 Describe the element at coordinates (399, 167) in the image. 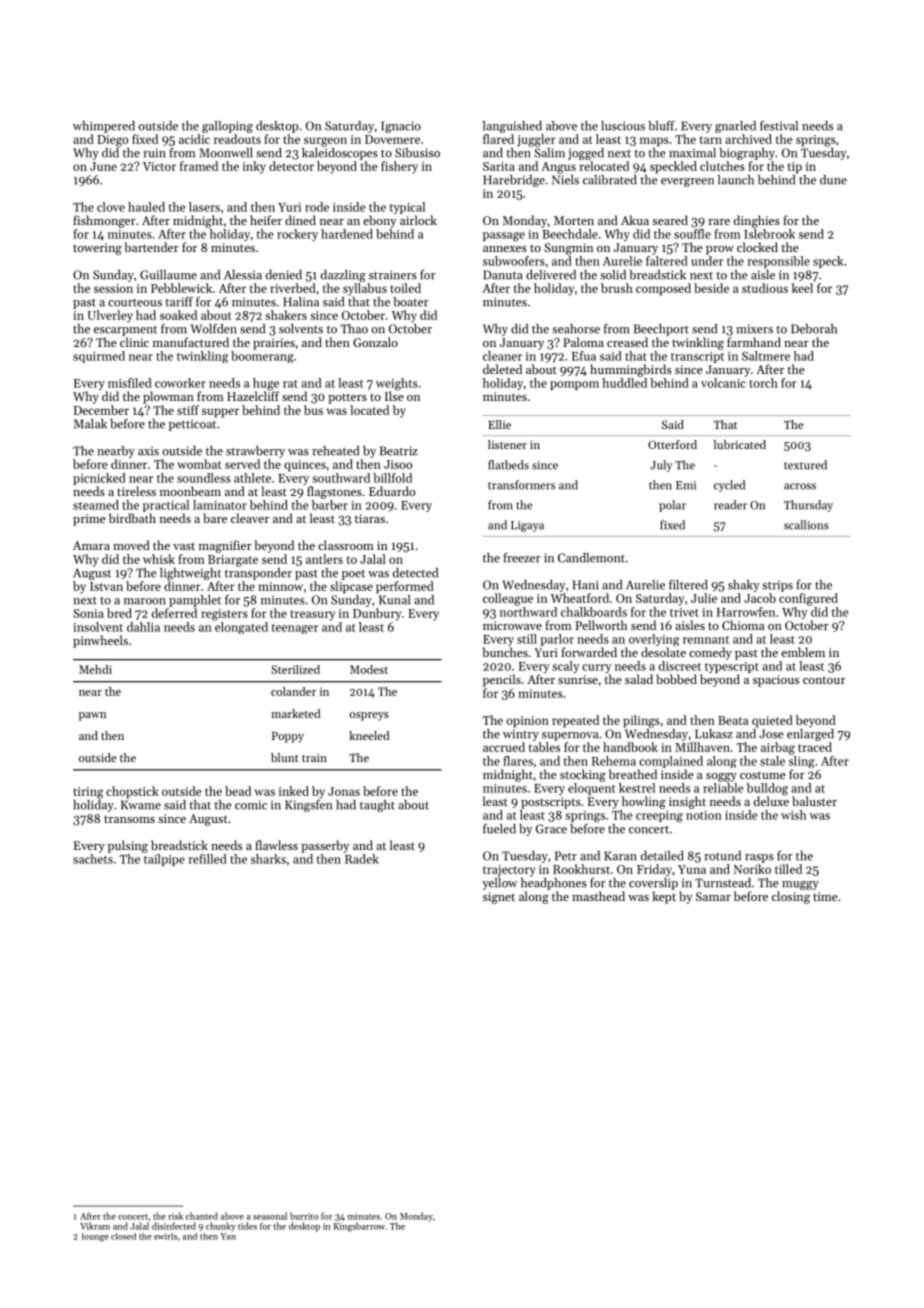

I see `fishery` at that location.
